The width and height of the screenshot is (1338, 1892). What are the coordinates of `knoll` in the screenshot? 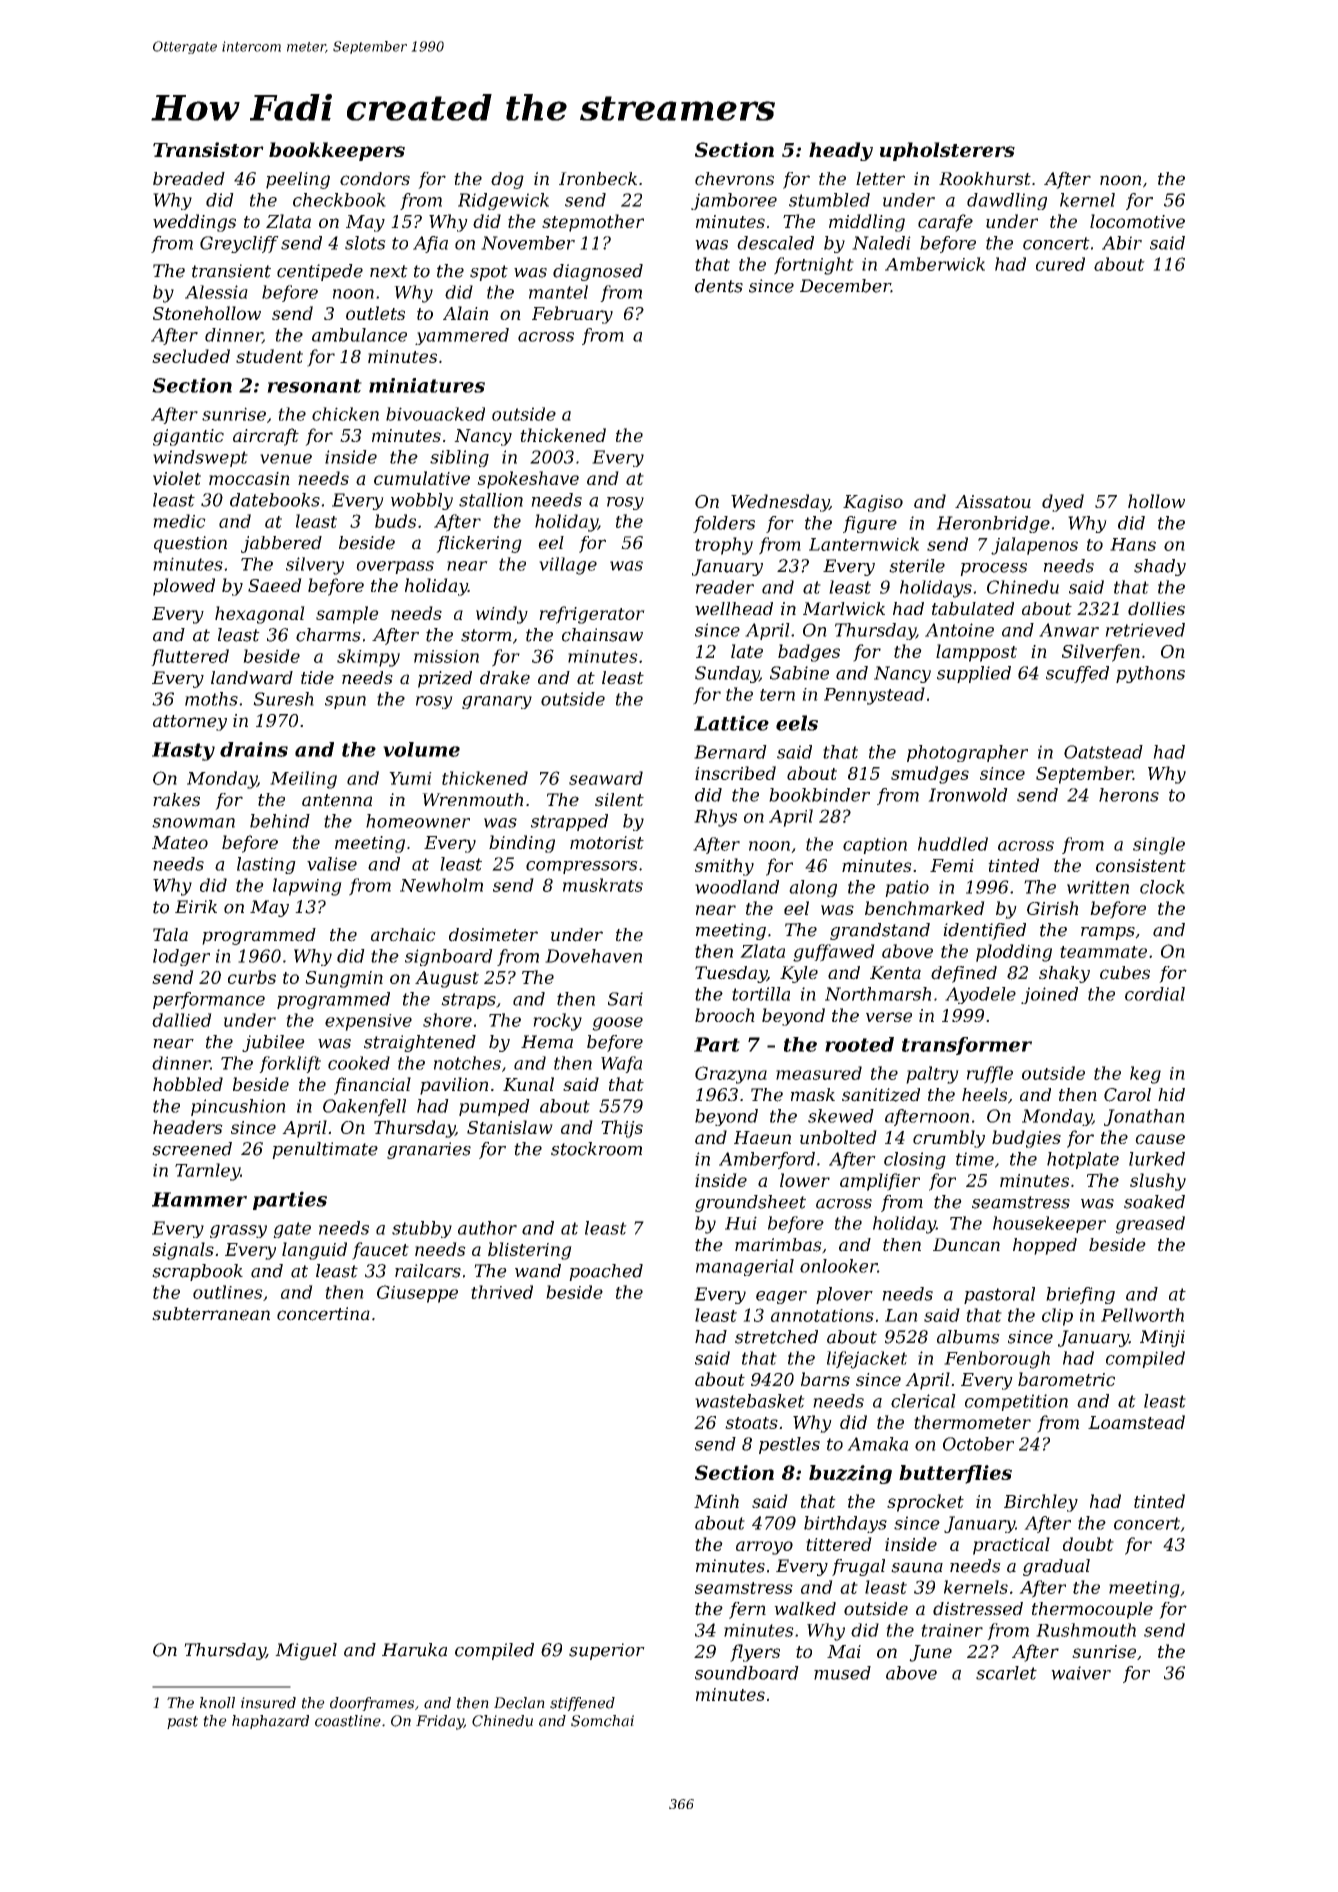 It's located at (217, 1703).
